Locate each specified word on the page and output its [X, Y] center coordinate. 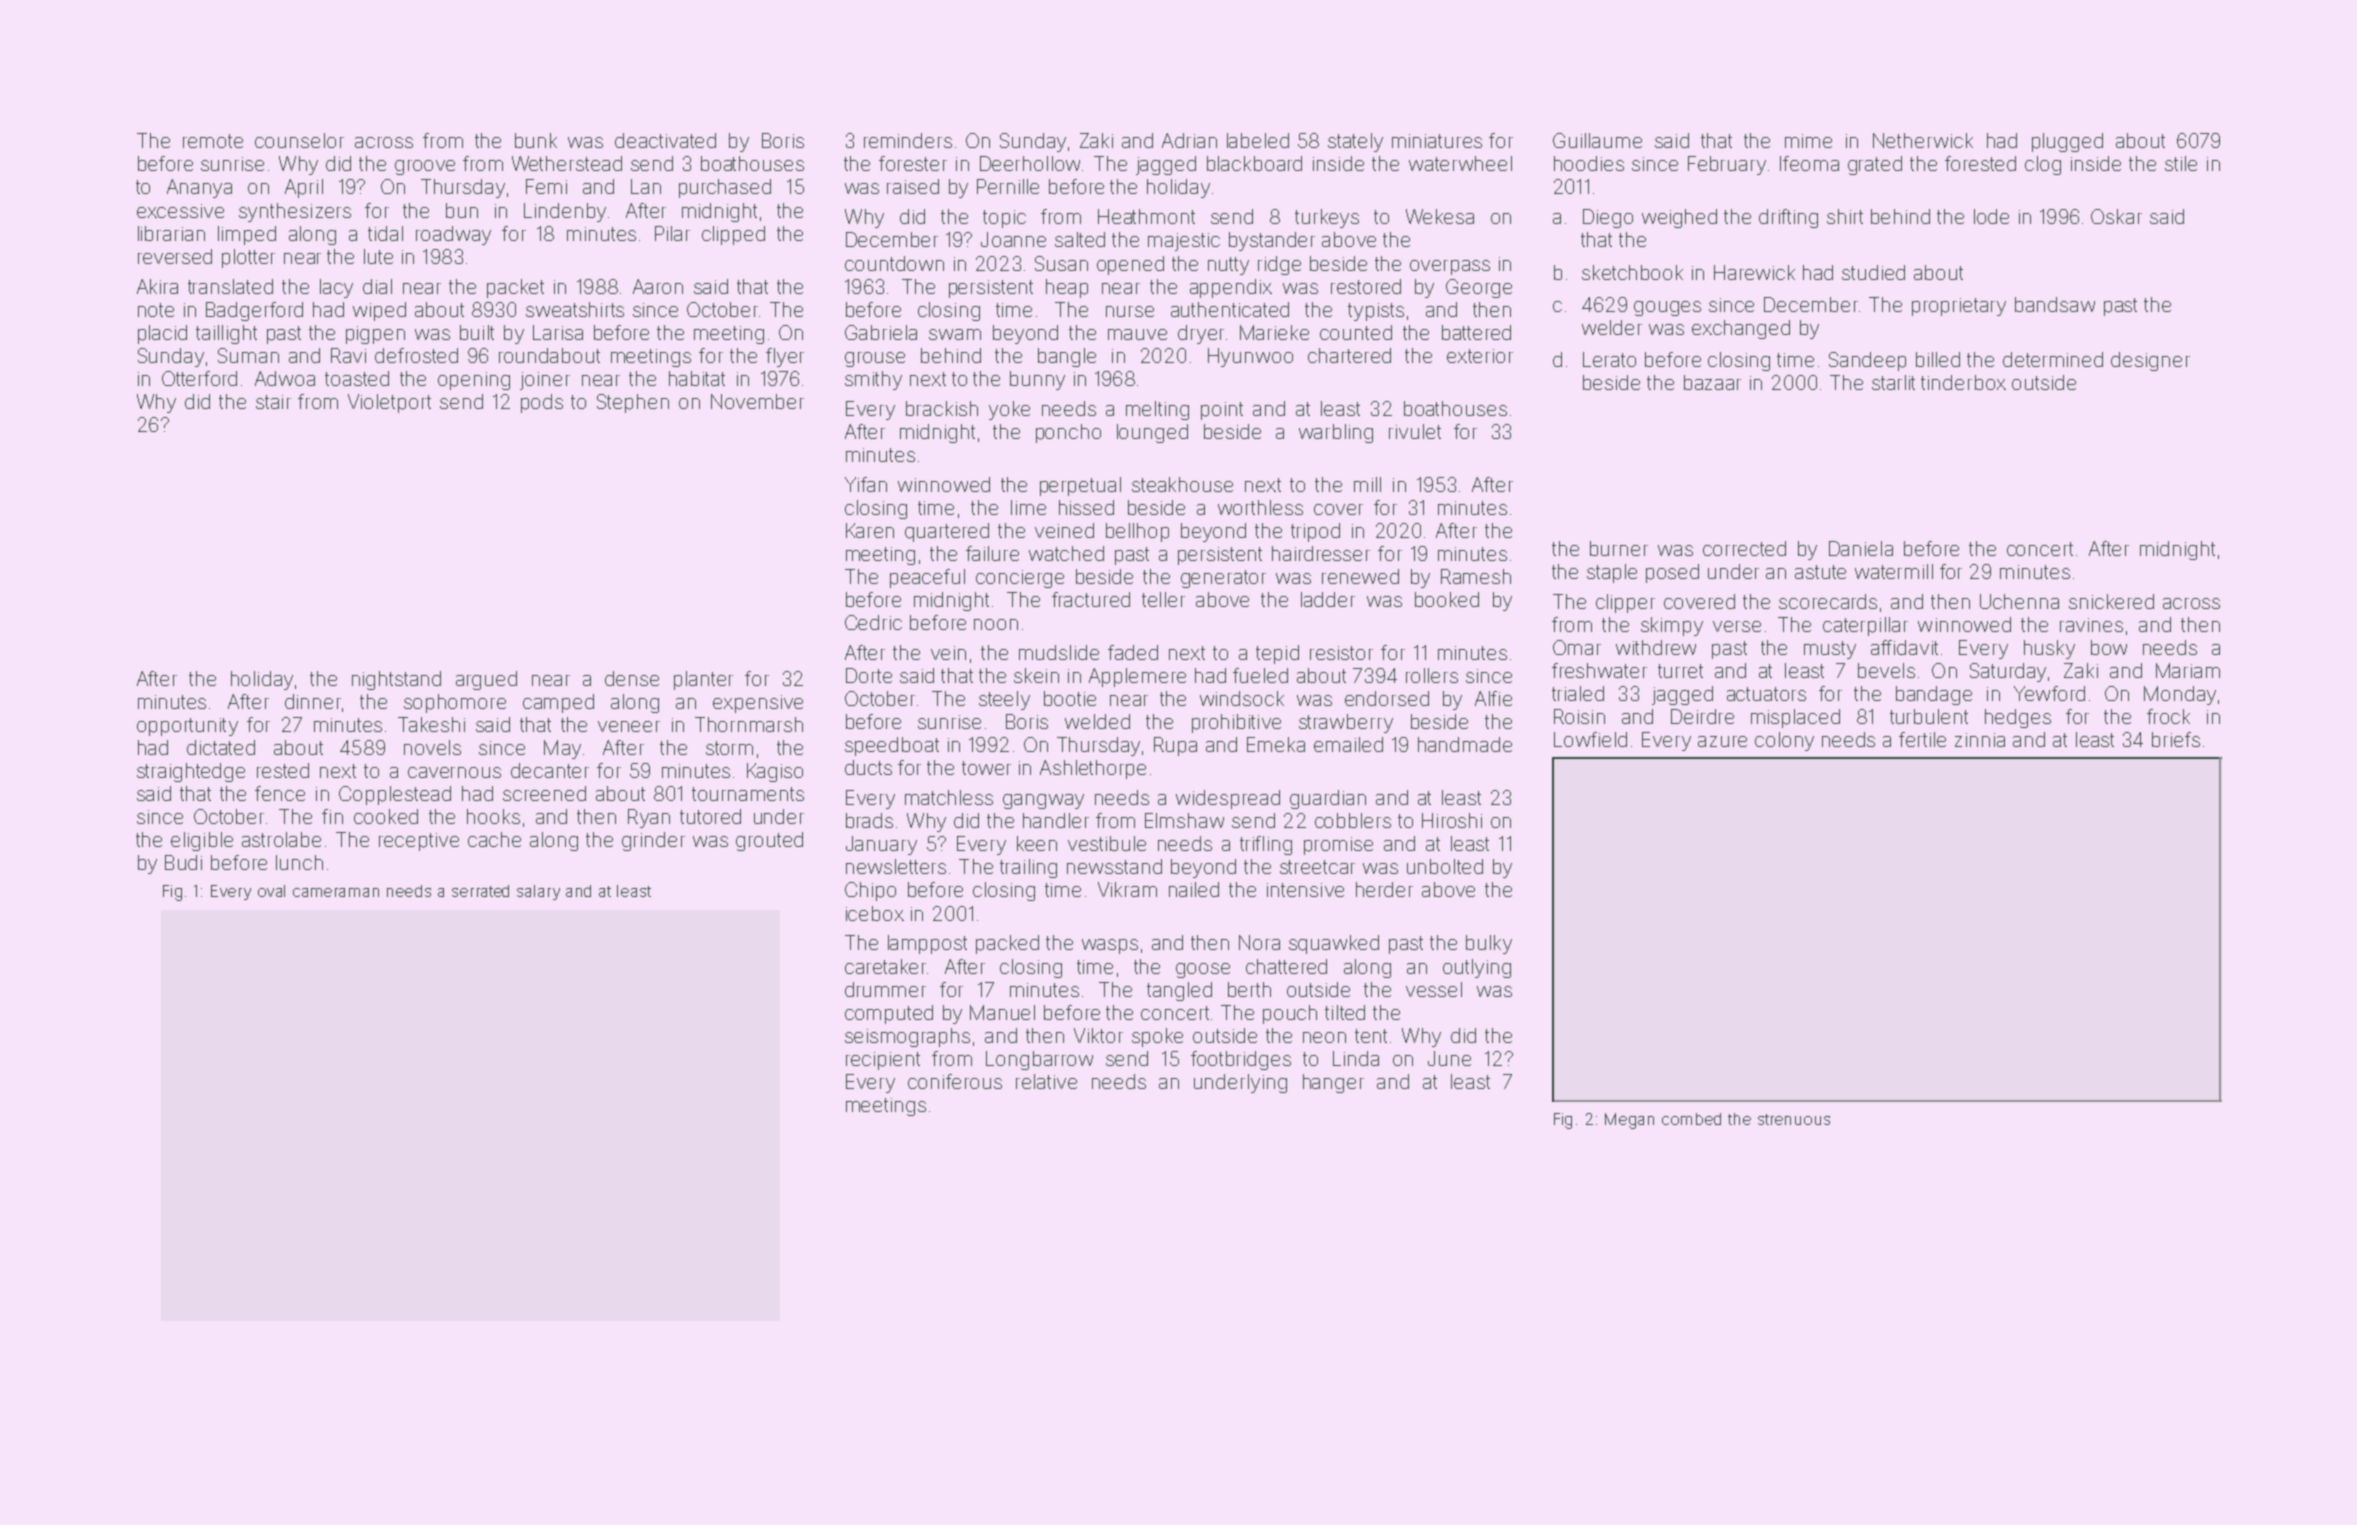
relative [1046, 1081]
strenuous [1794, 1119]
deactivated [665, 140]
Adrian [1189, 140]
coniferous [955, 1081]
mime [1808, 141]
